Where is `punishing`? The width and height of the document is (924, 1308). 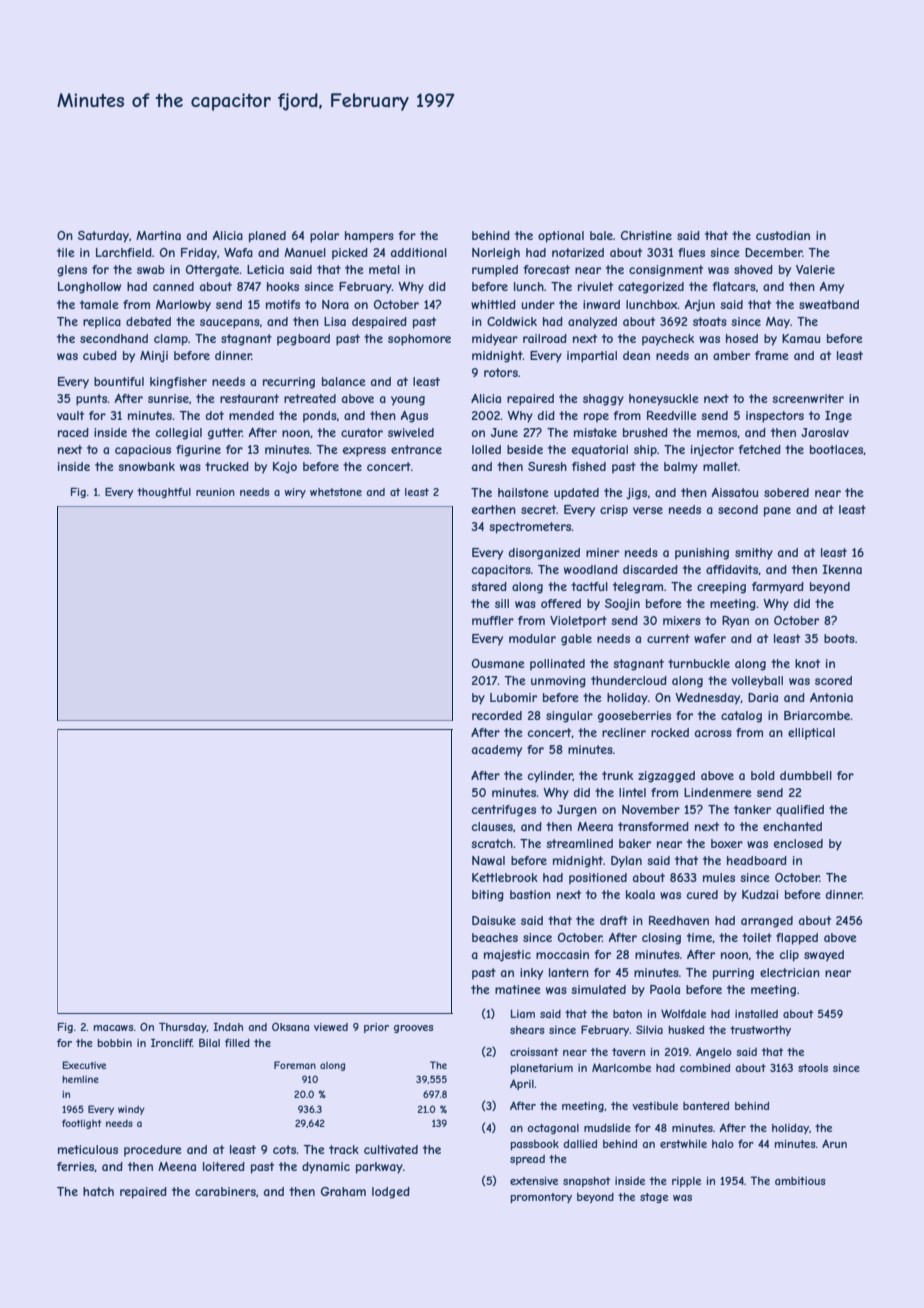
punishing is located at coordinates (702, 554).
